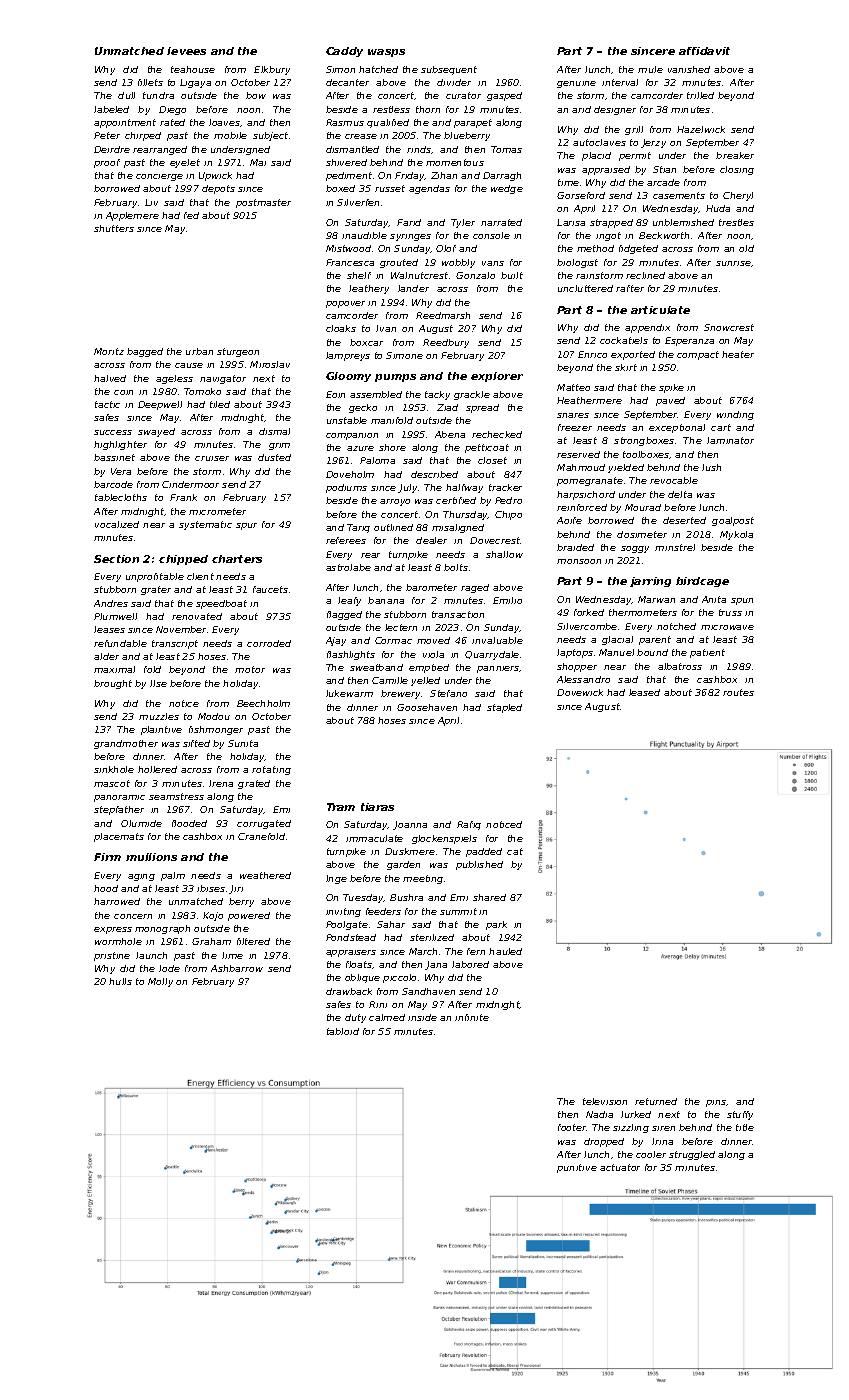 The image size is (849, 1400). I want to click on Gloomy, so click(348, 377).
